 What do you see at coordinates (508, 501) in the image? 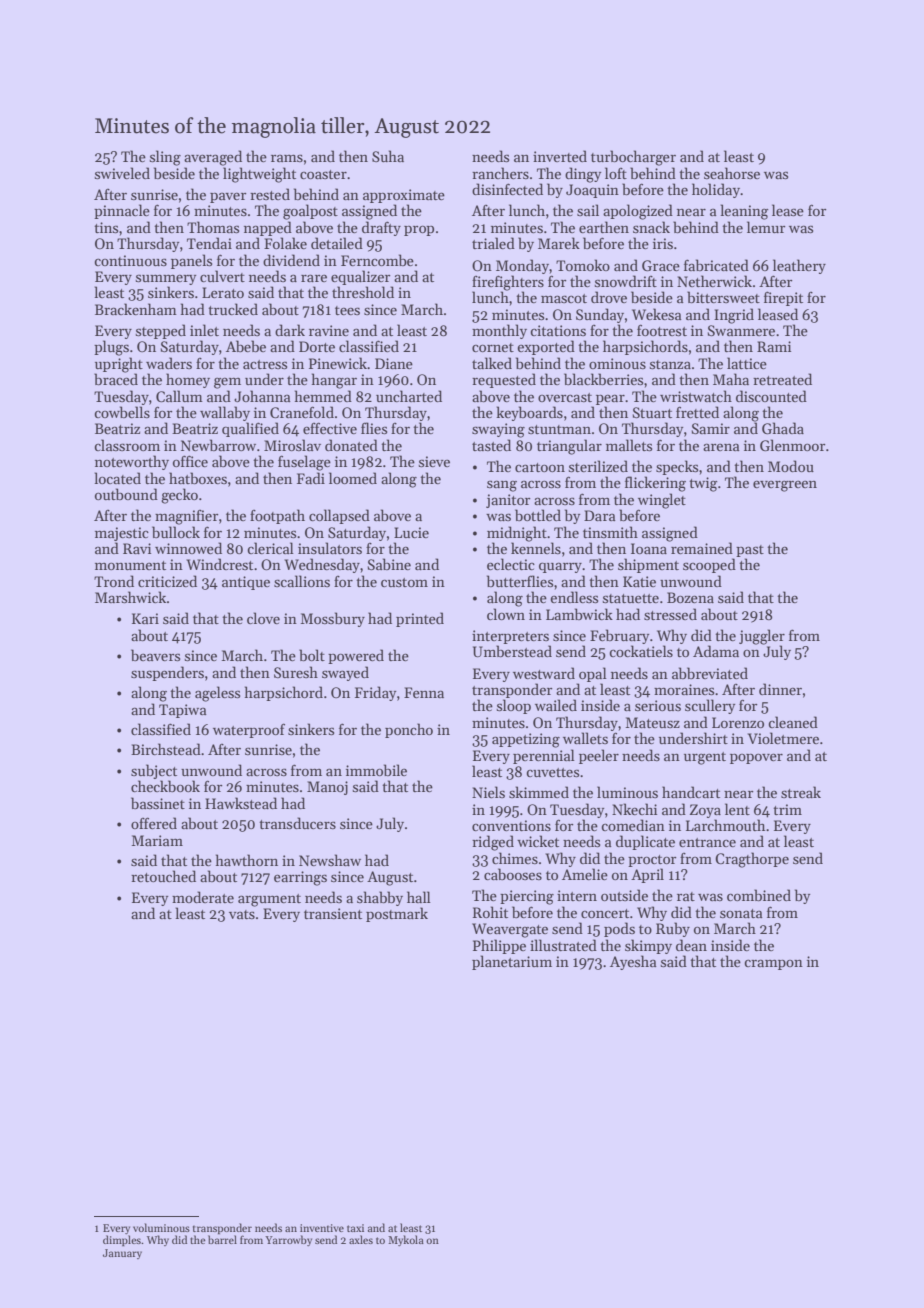
I see `janitor` at bounding box center [508, 501].
